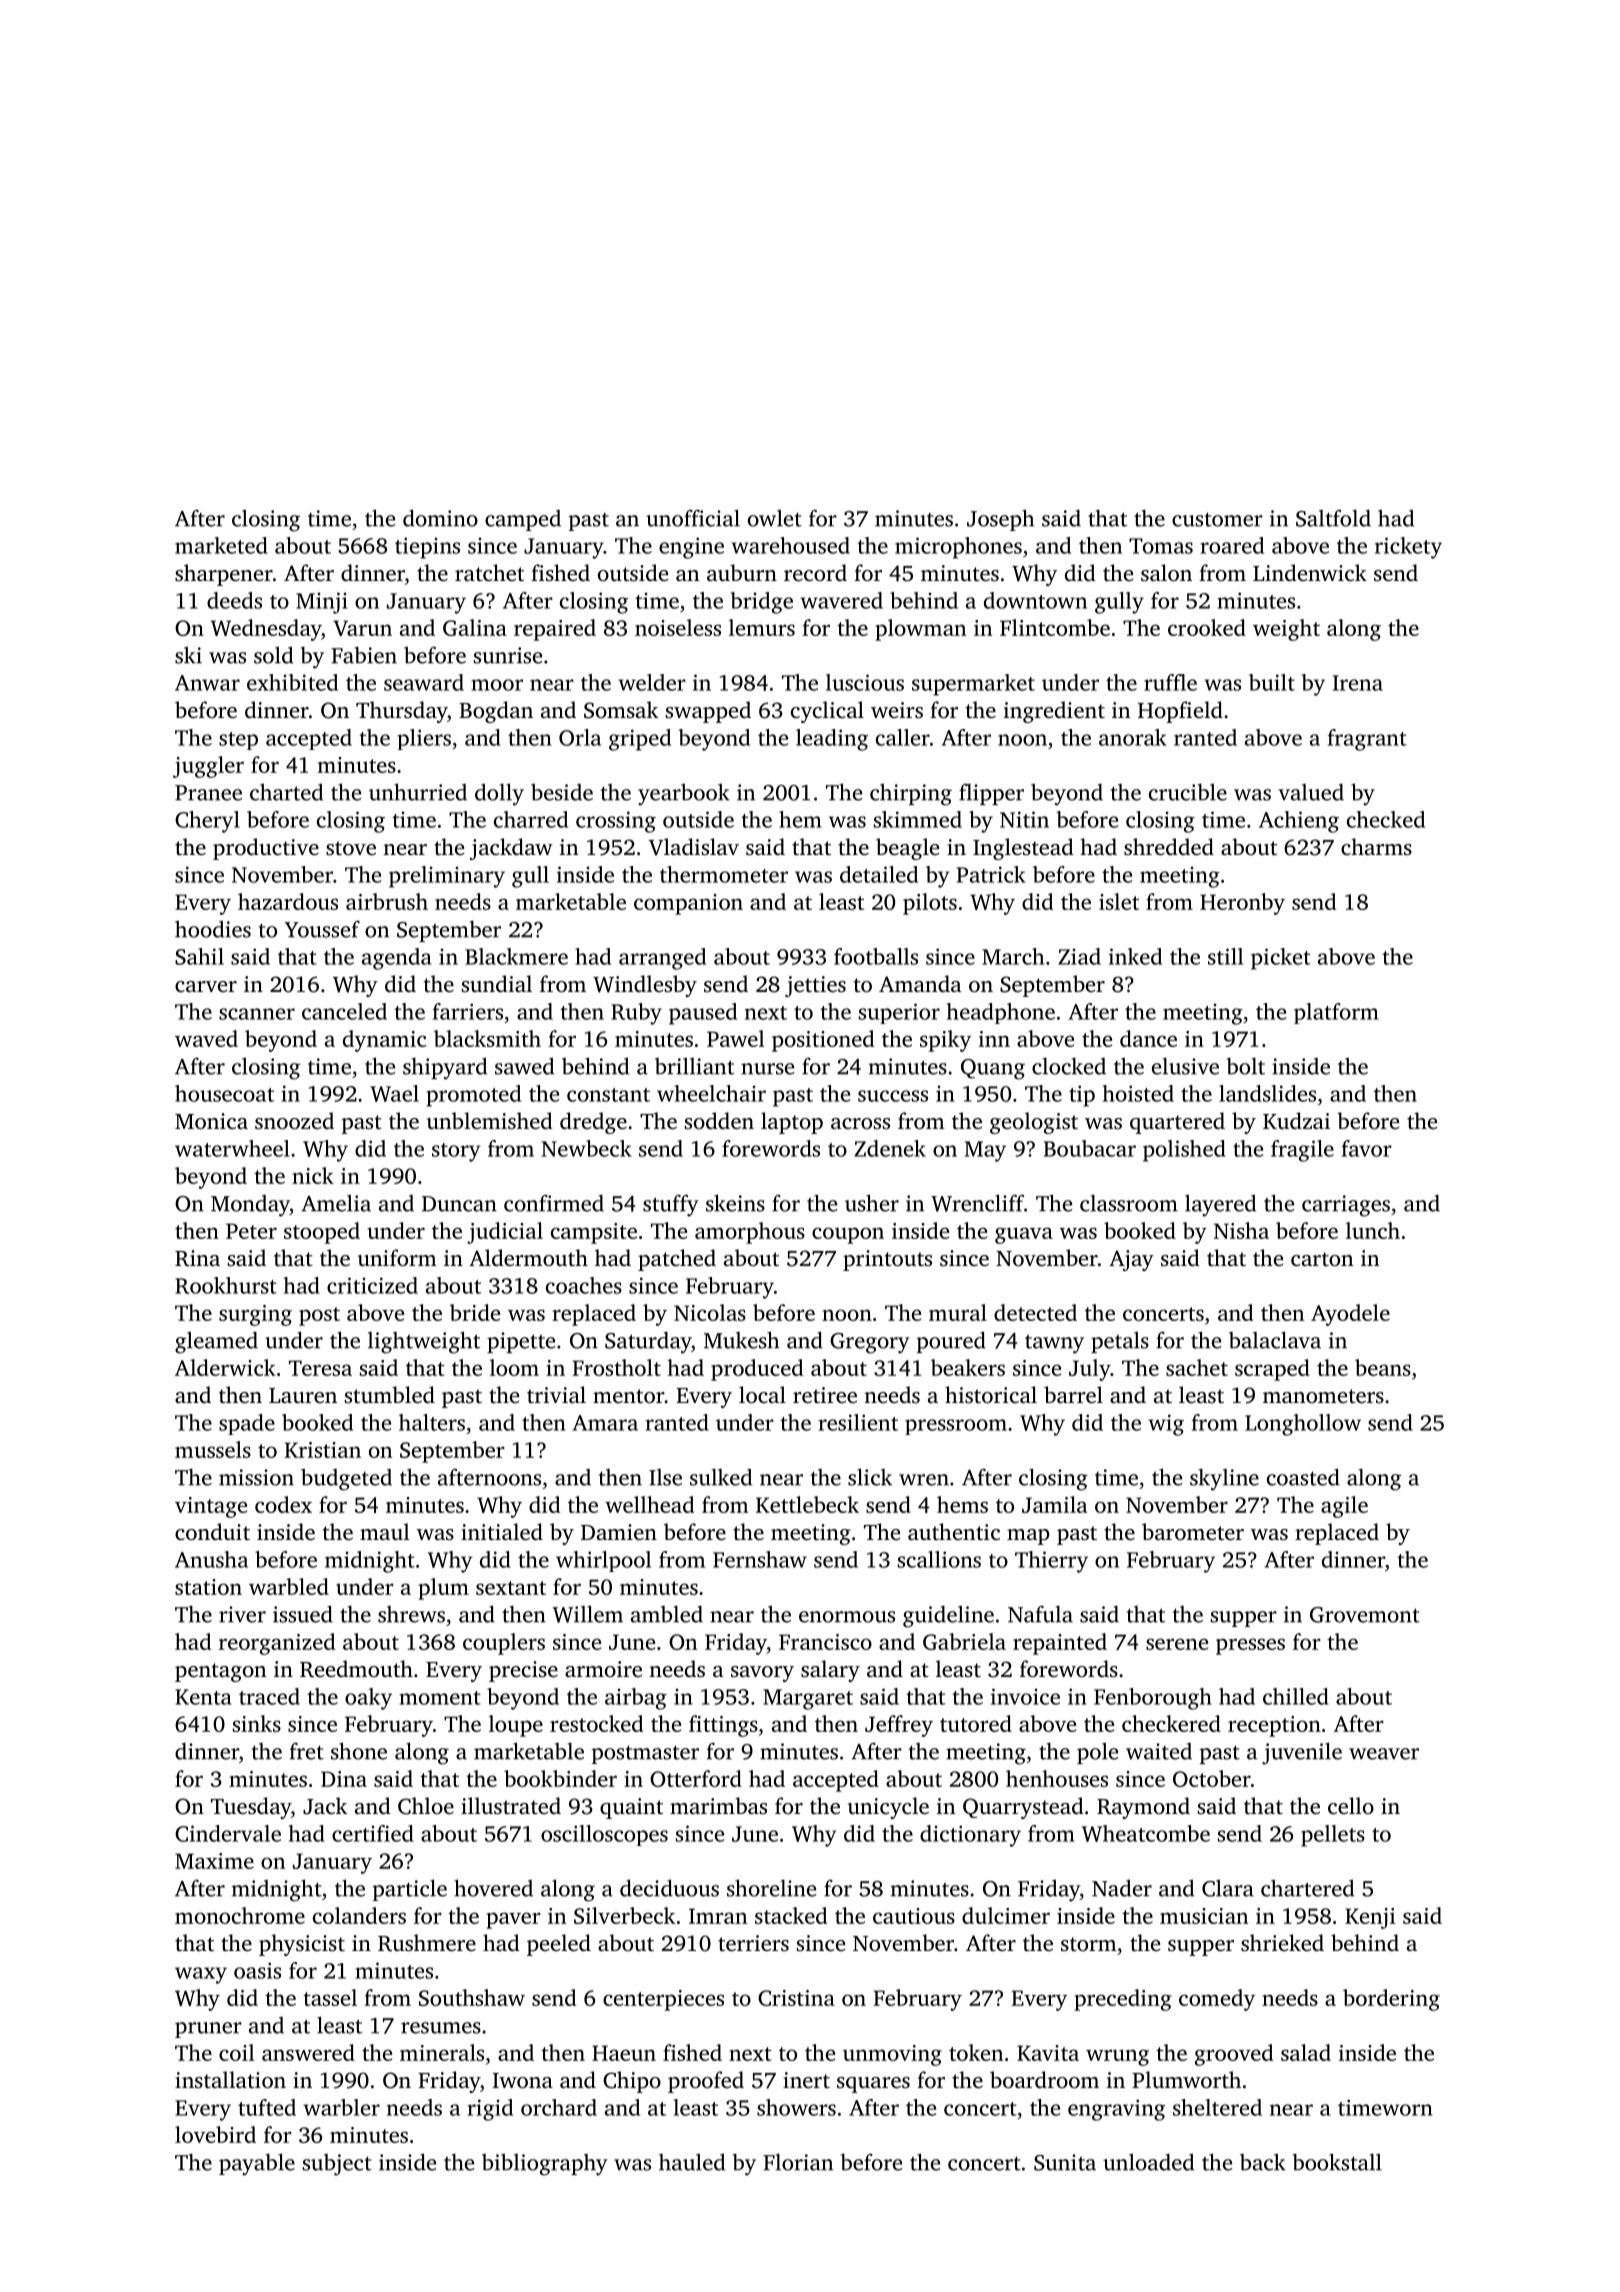  Describe the element at coordinates (1217, 519) in the screenshot. I see `customer` at that location.
